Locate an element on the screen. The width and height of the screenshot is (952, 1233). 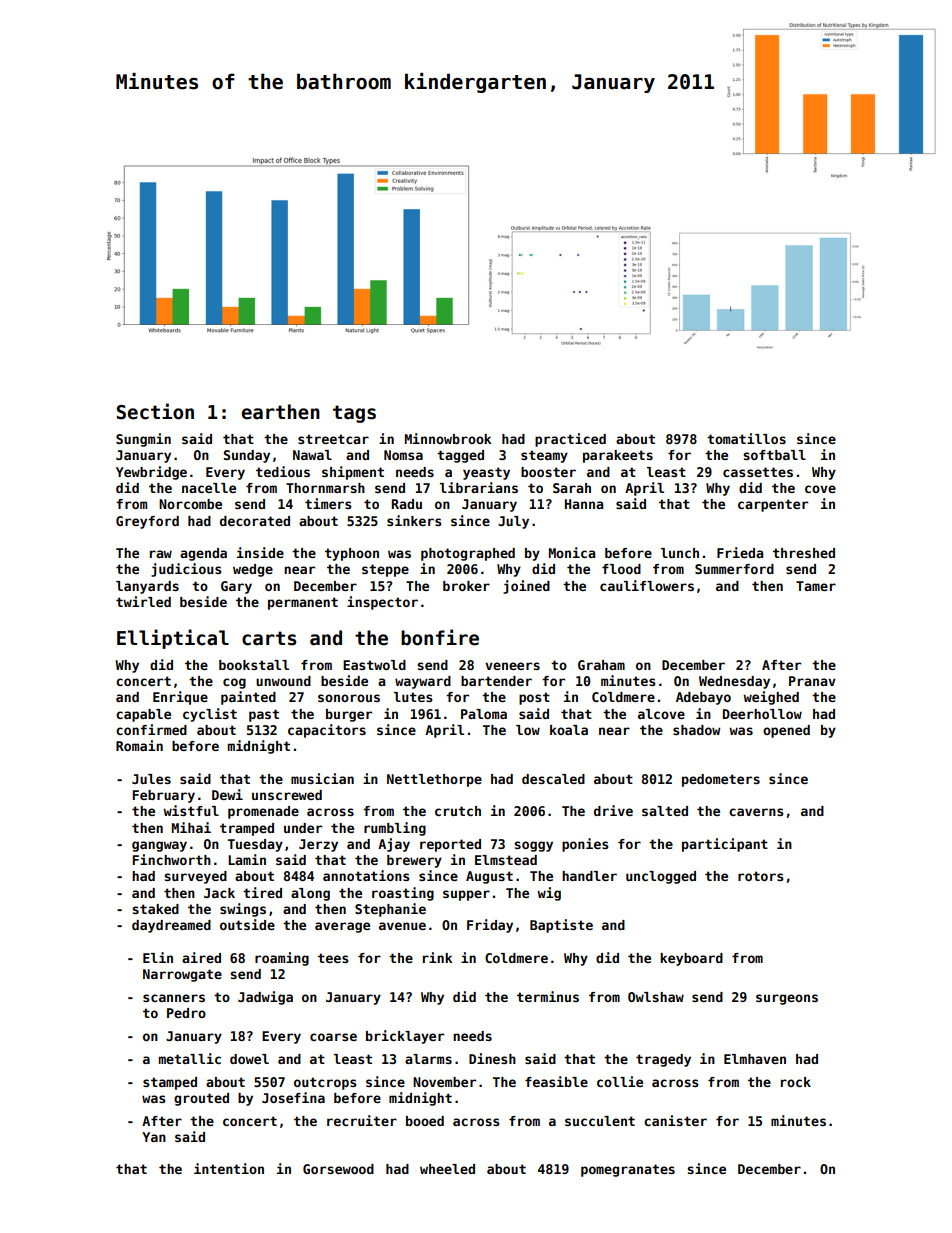
Yan is located at coordinates (154, 1137).
